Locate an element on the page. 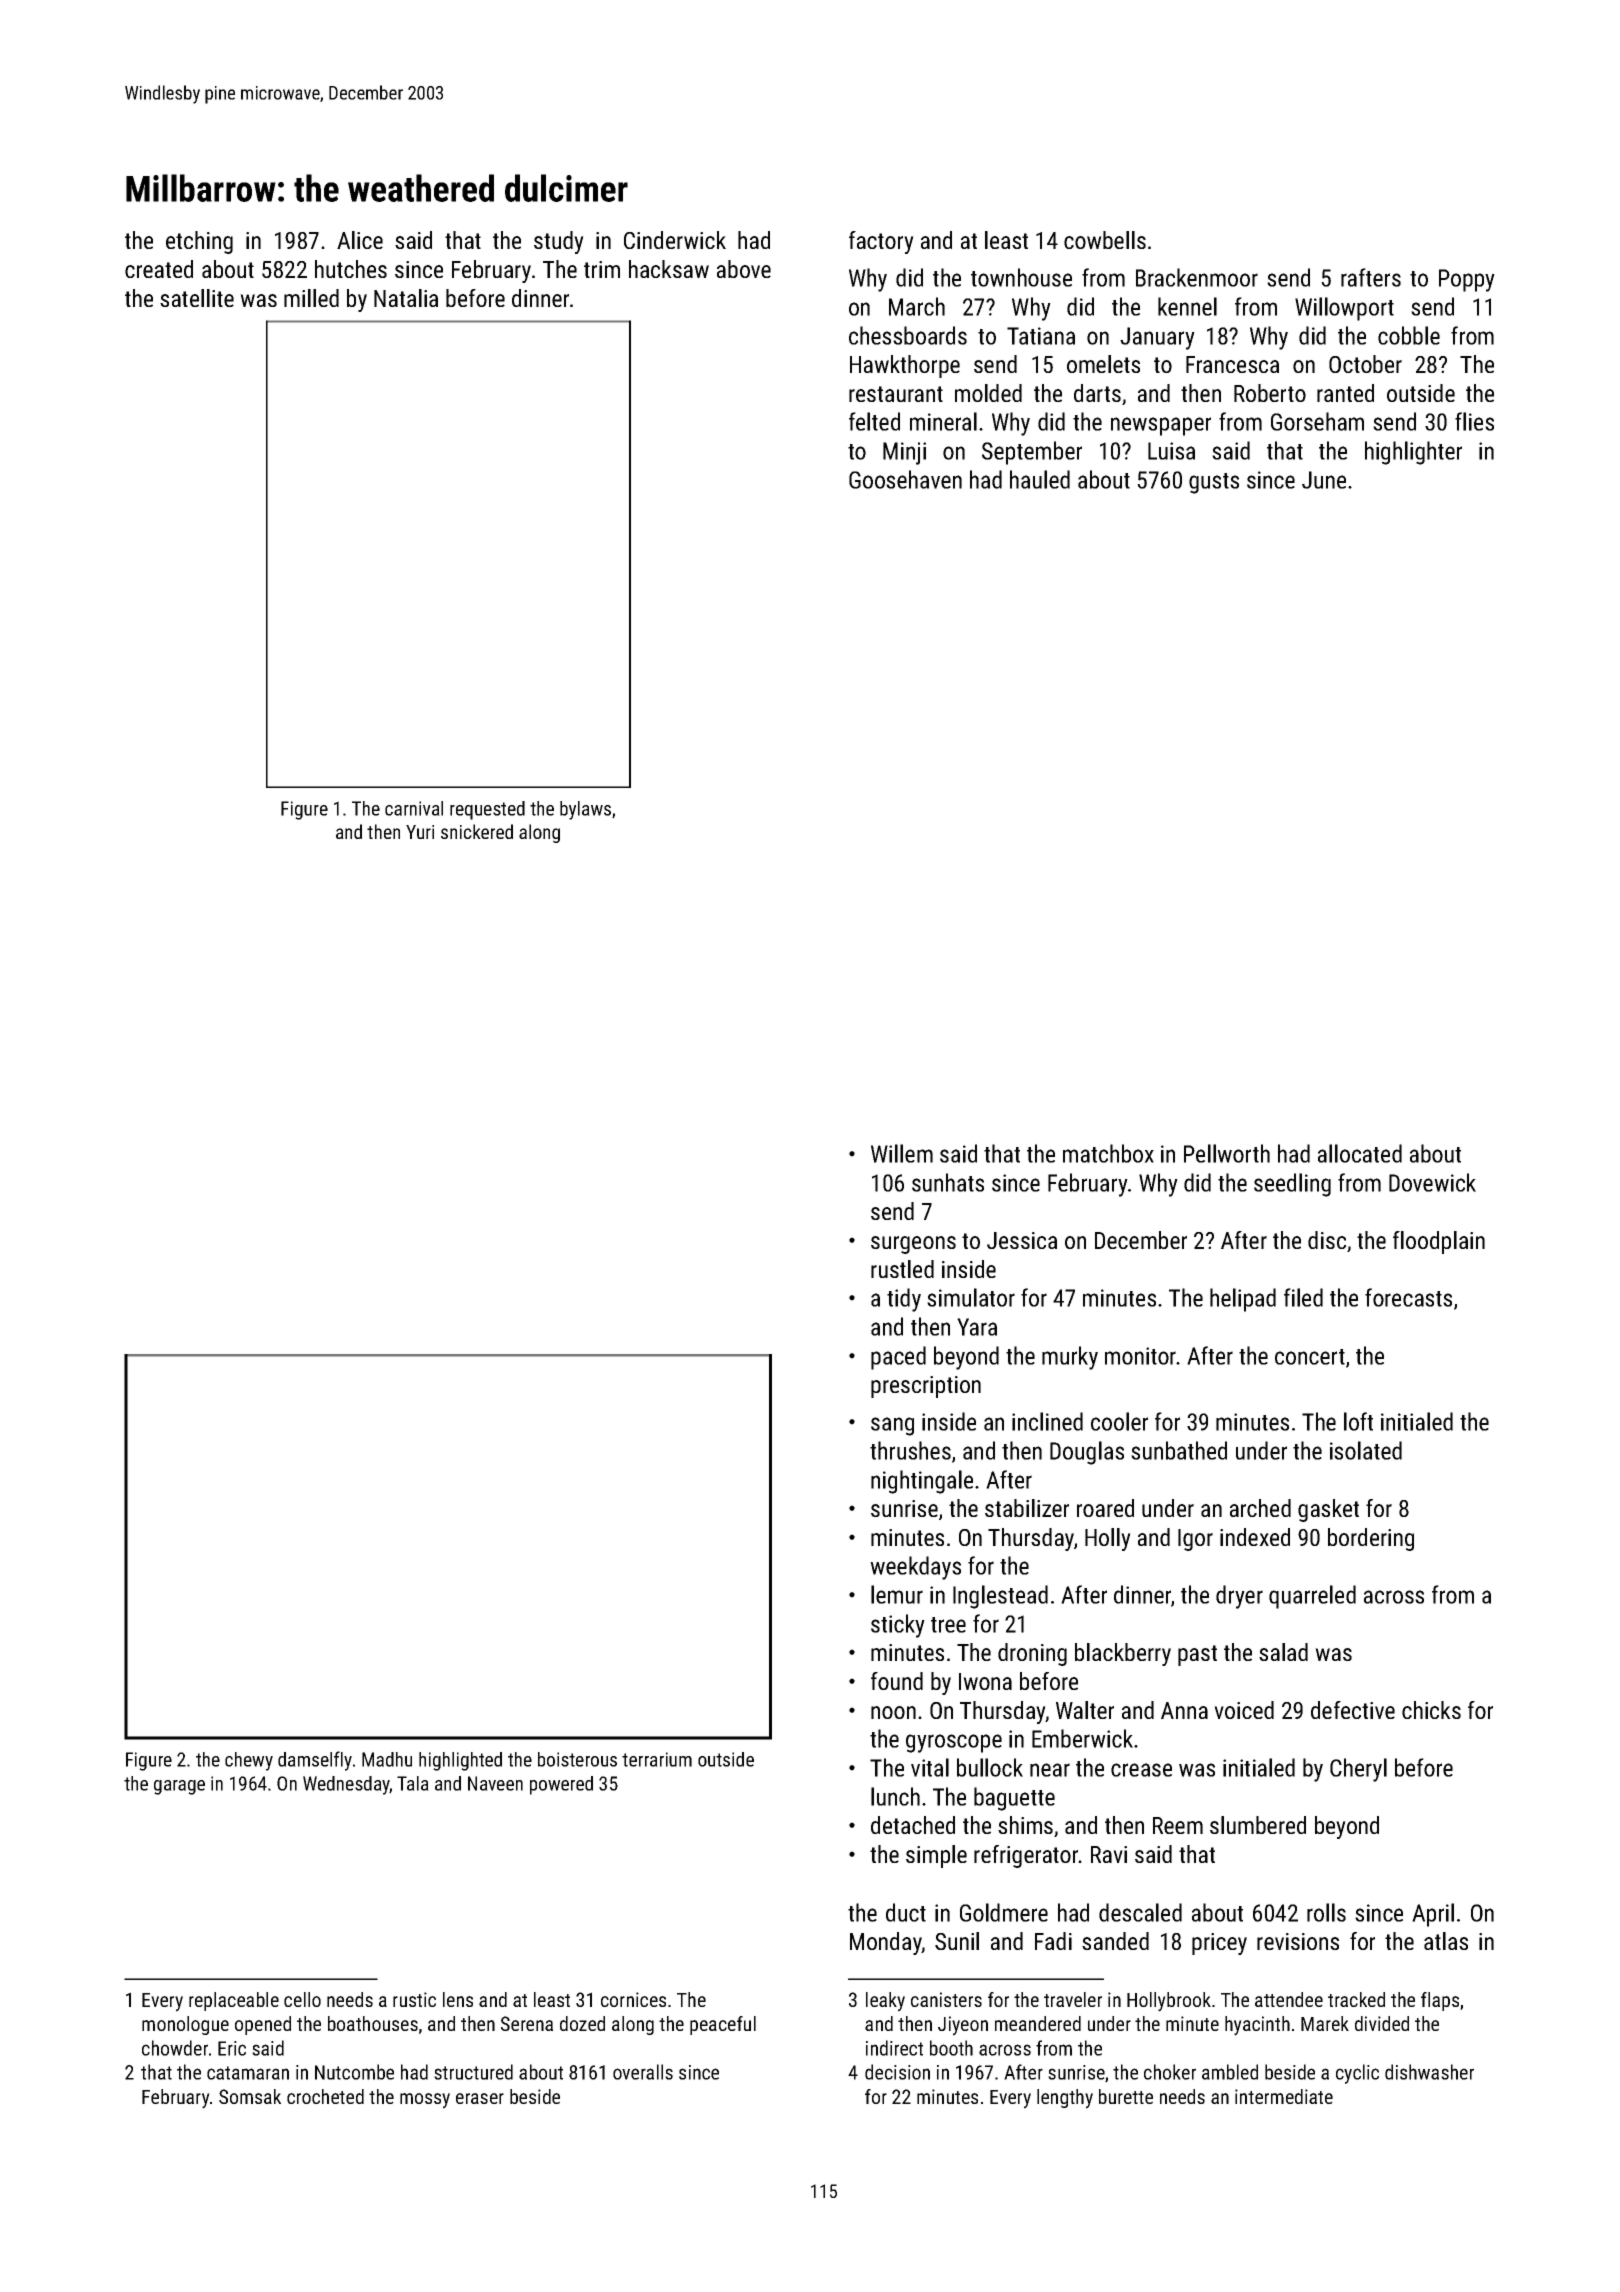 The height and width of the document is (2292, 1620). Wednesday is located at coordinates (346, 1785).
